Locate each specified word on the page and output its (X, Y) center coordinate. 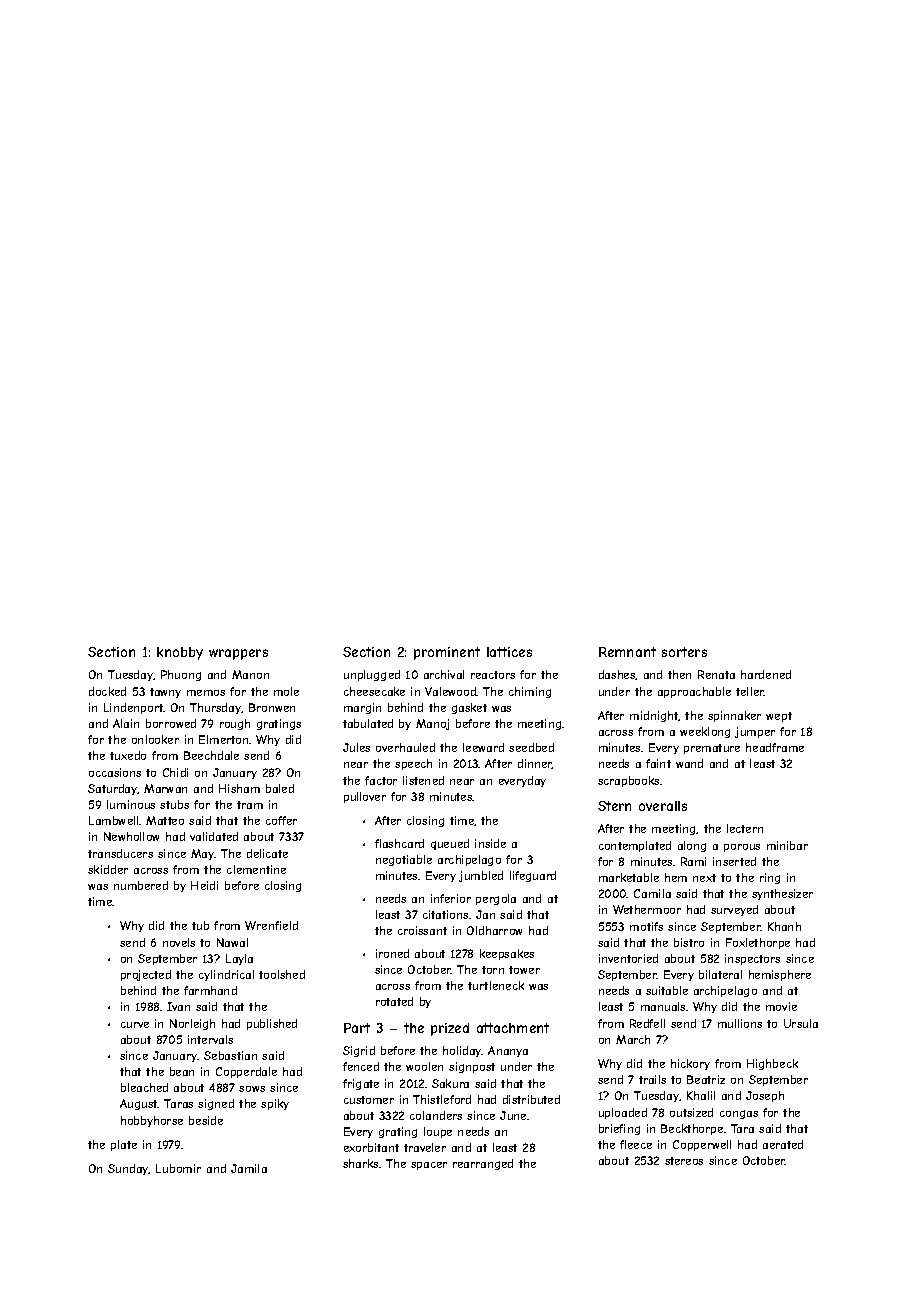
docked (107, 691)
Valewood (451, 691)
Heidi (204, 885)
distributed (531, 1099)
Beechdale (211, 755)
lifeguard (533, 876)
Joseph (765, 1096)
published (272, 1024)
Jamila (249, 1168)
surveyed (734, 910)
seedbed (531, 747)
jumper (755, 732)
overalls (663, 806)
